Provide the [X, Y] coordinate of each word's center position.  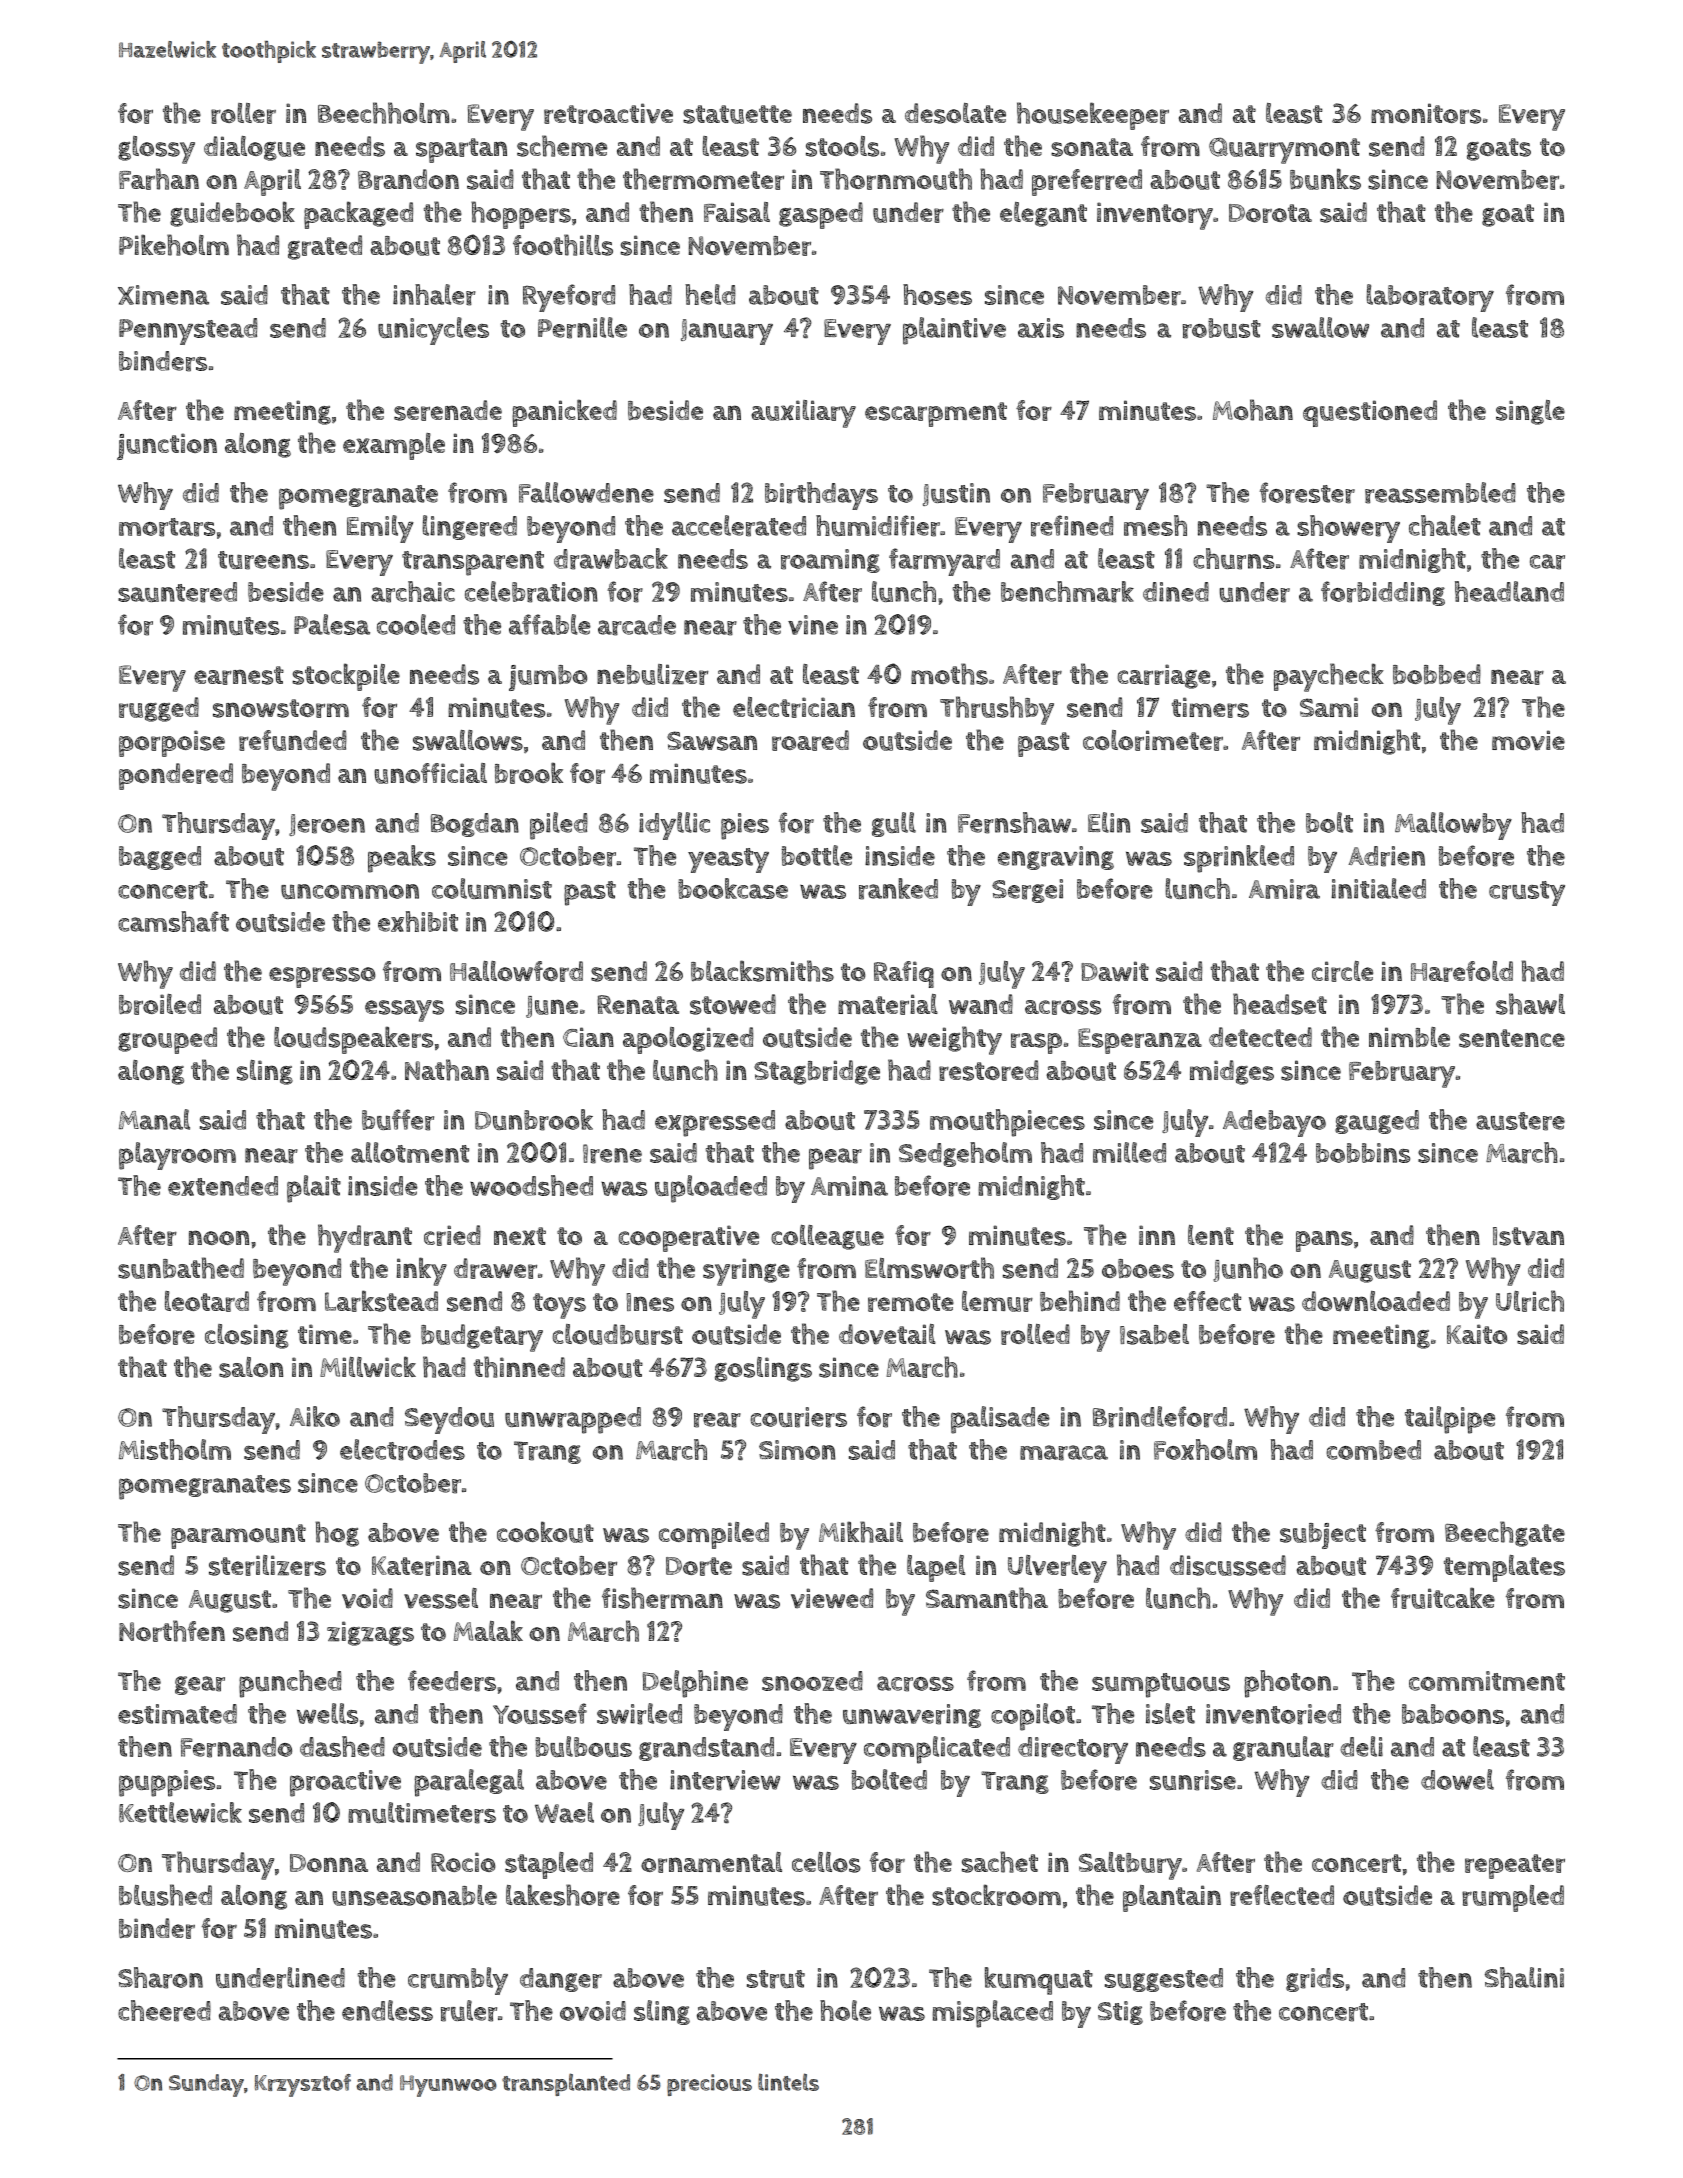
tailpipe [1450, 1420]
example [394, 446]
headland [1509, 591]
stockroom [996, 1895]
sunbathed [181, 1268]
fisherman [662, 1598]
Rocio [463, 1862]
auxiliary [803, 414]
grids [1315, 1980]
